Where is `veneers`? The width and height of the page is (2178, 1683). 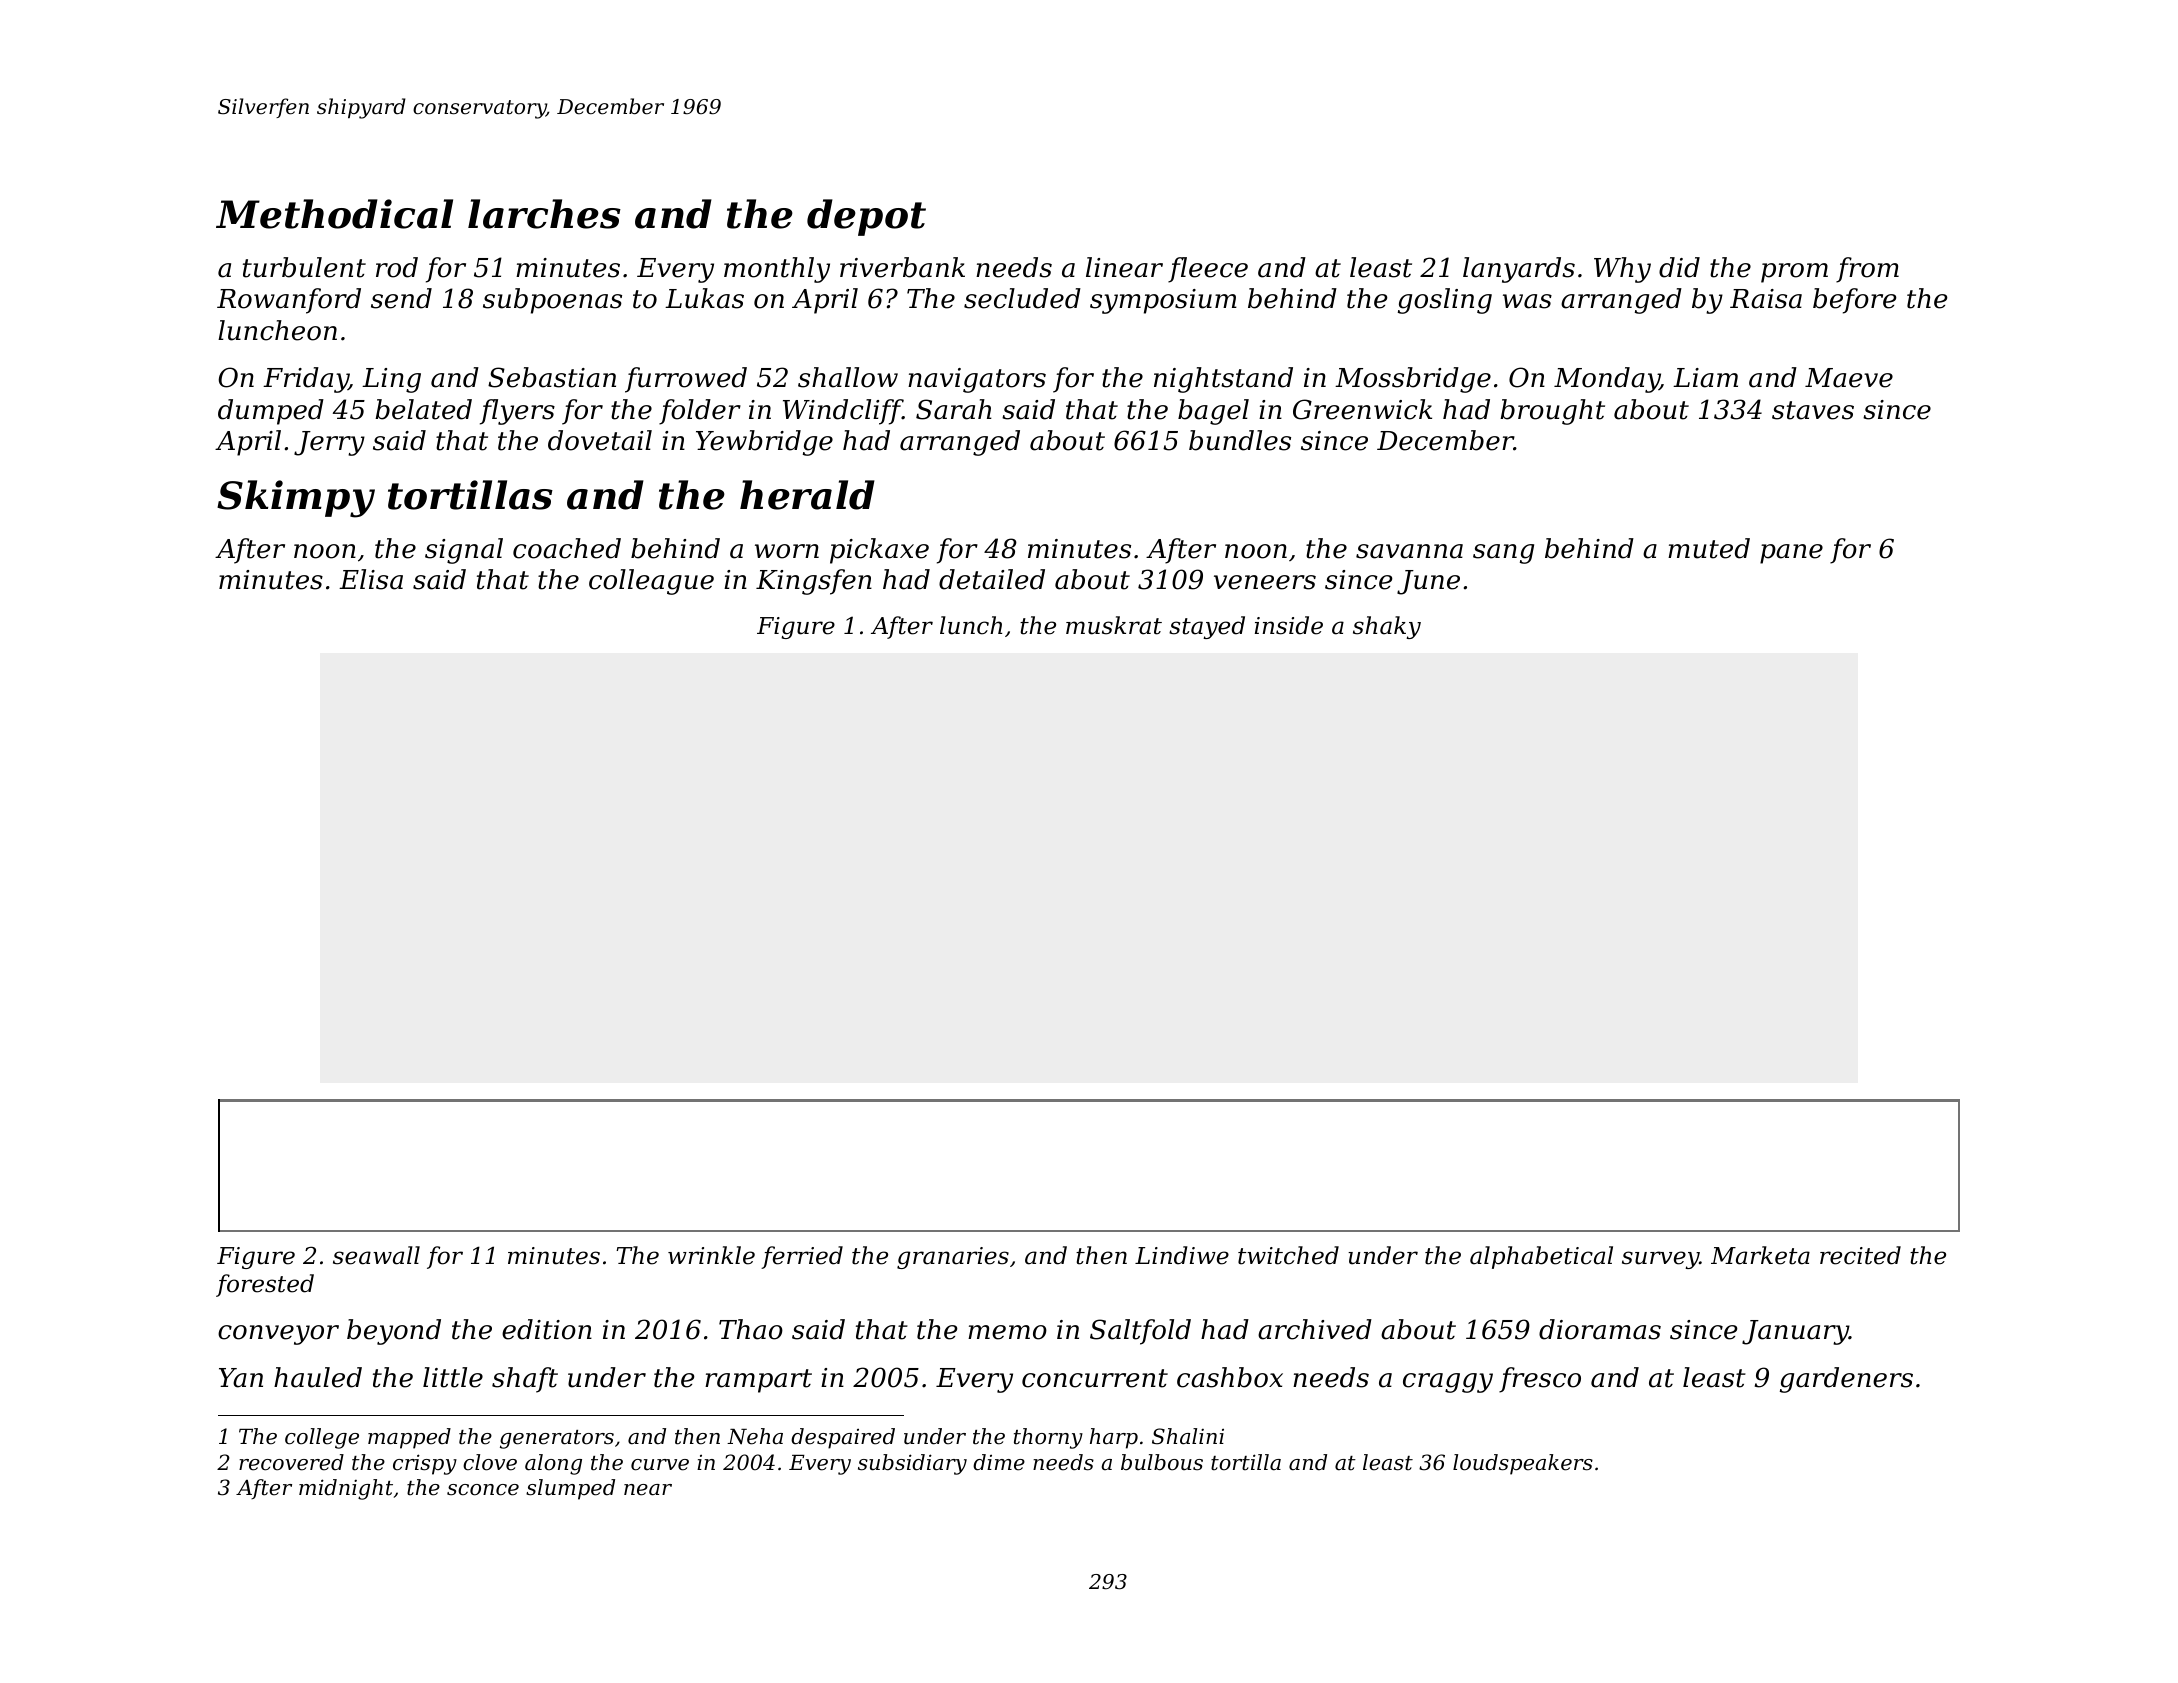 veneers is located at coordinates (1265, 582).
